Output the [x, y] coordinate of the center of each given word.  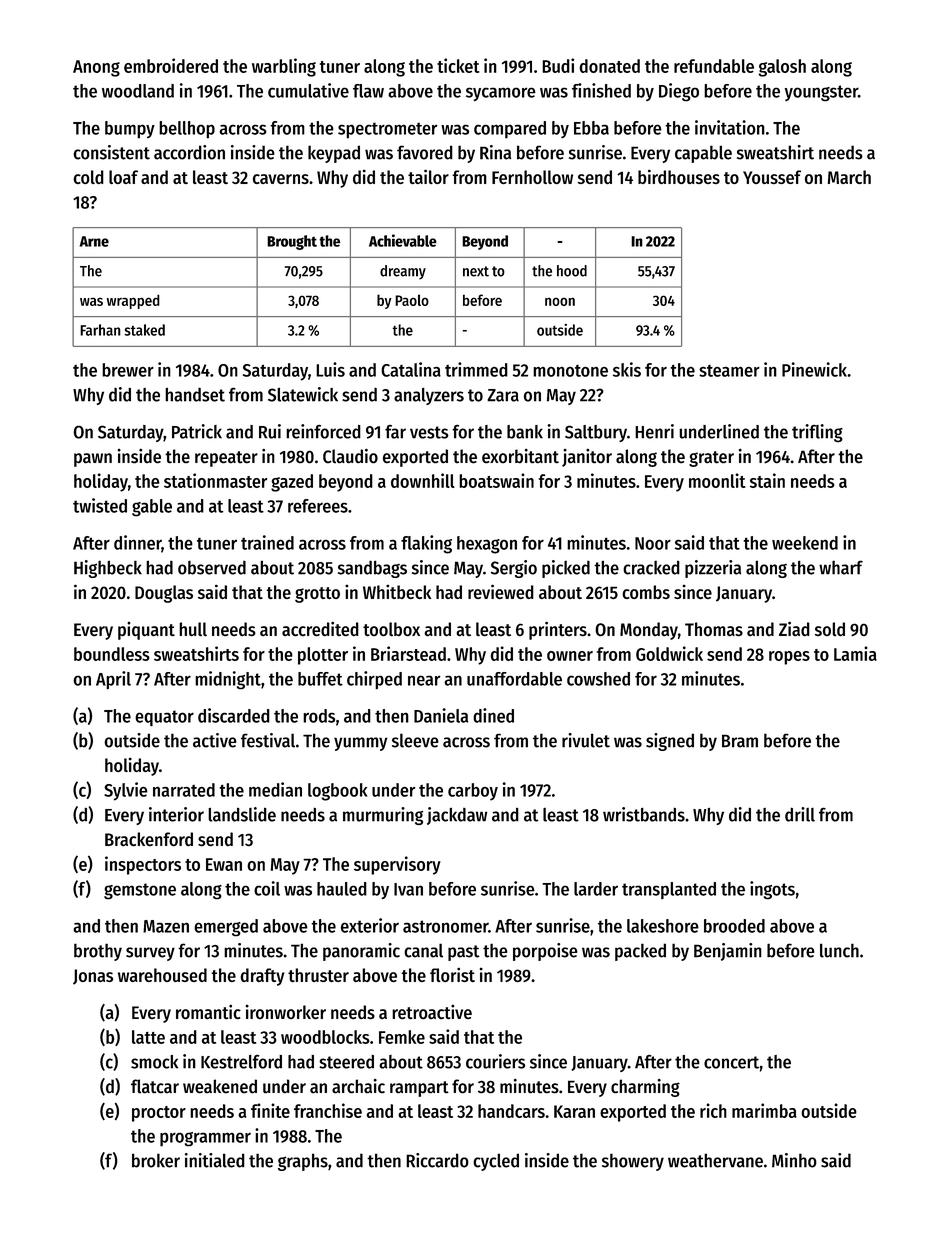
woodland [138, 91]
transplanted [669, 890]
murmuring [383, 816]
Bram [740, 741]
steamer [729, 371]
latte [148, 1037]
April [113, 680]
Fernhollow [532, 177]
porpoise [545, 952]
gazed [292, 483]
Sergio [514, 569]
